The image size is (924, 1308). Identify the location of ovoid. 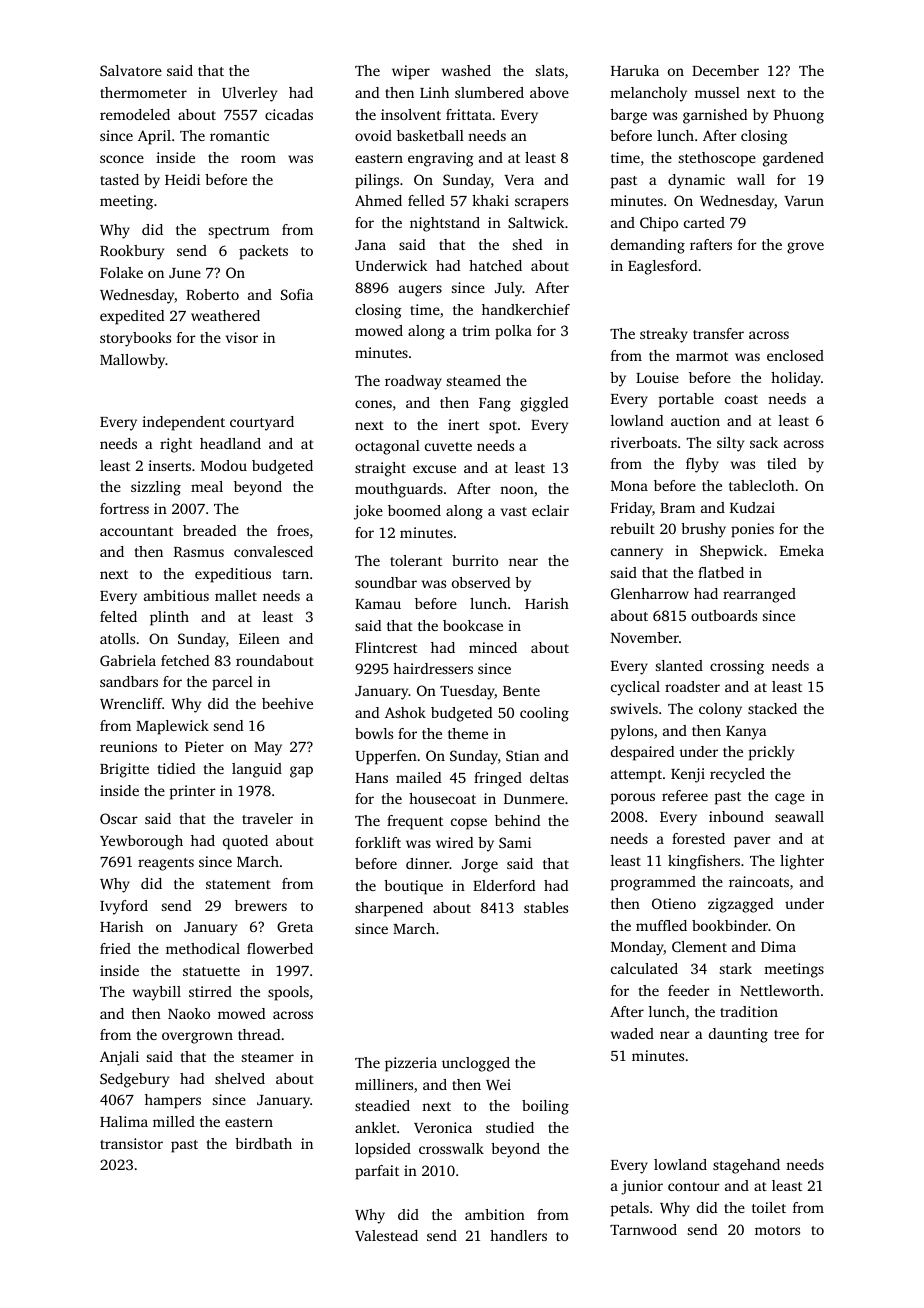
(373, 135).
